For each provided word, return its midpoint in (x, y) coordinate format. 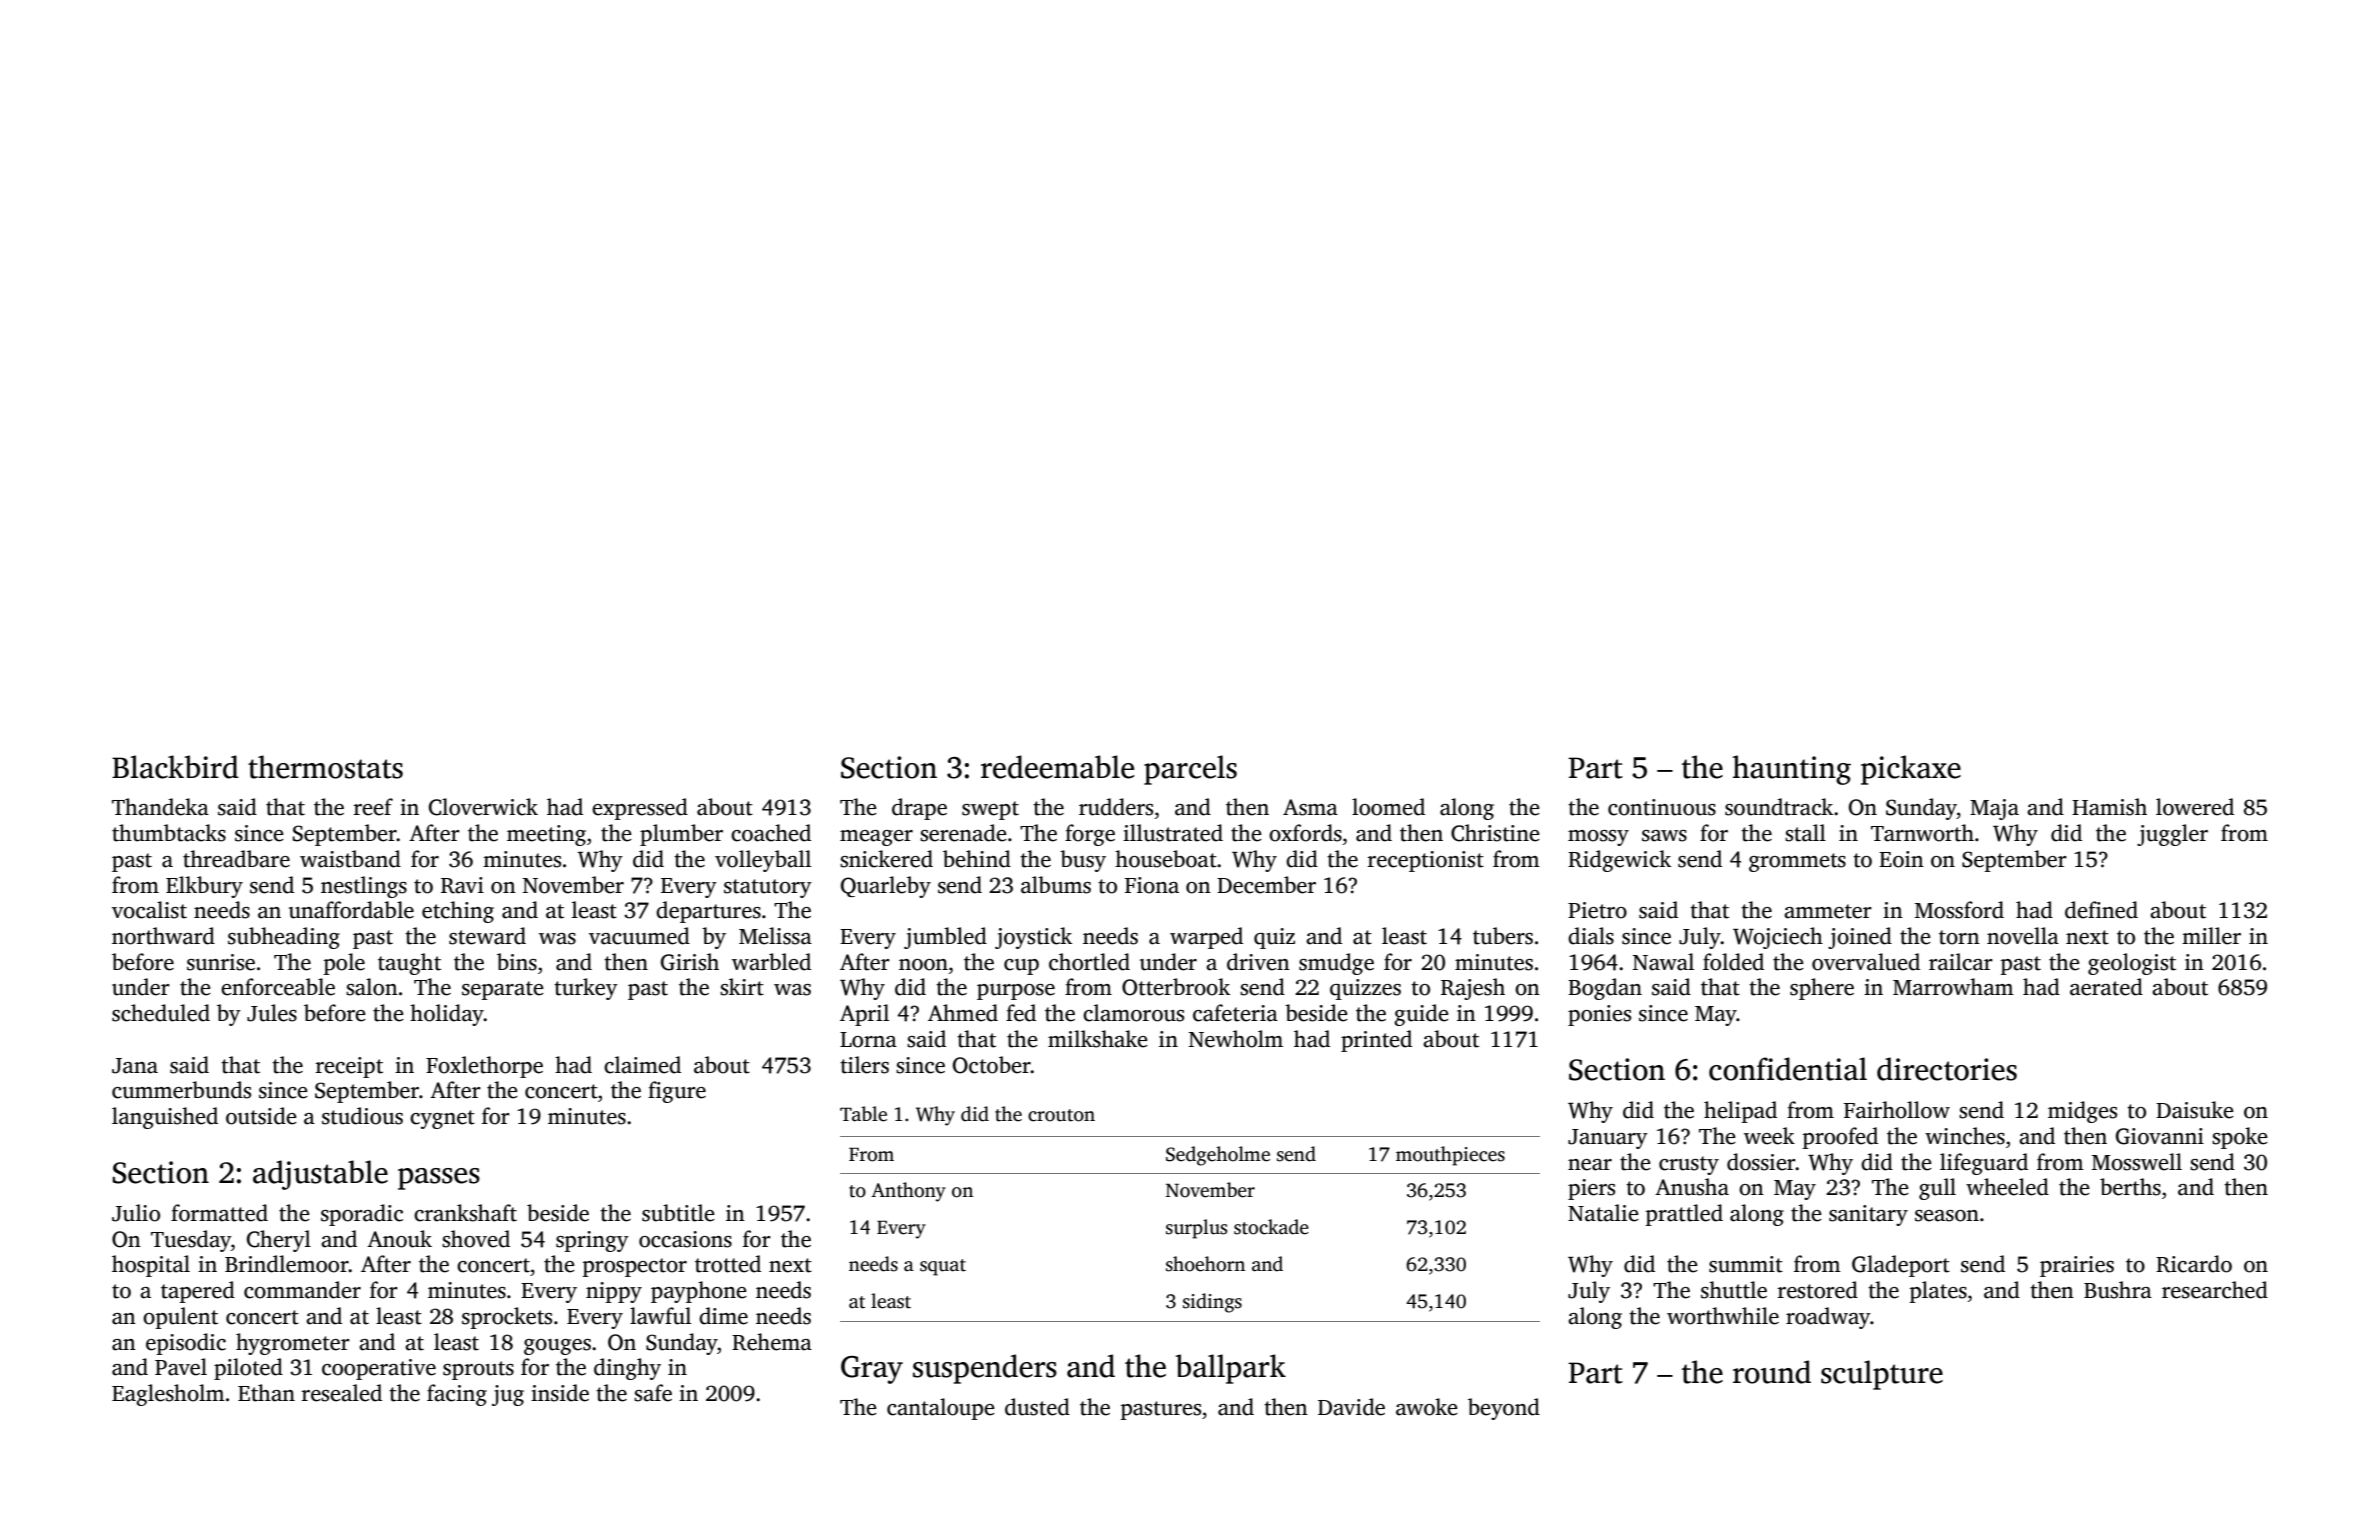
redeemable (1057, 767)
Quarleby (886, 887)
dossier (1761, 1162)
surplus (1196, 1229)
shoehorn (1205, 1264)
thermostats (325, 767)
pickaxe (1911, 770)
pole (344, 964)
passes (439, 1179)
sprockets (507, 1318)
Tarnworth (1922, 833)
